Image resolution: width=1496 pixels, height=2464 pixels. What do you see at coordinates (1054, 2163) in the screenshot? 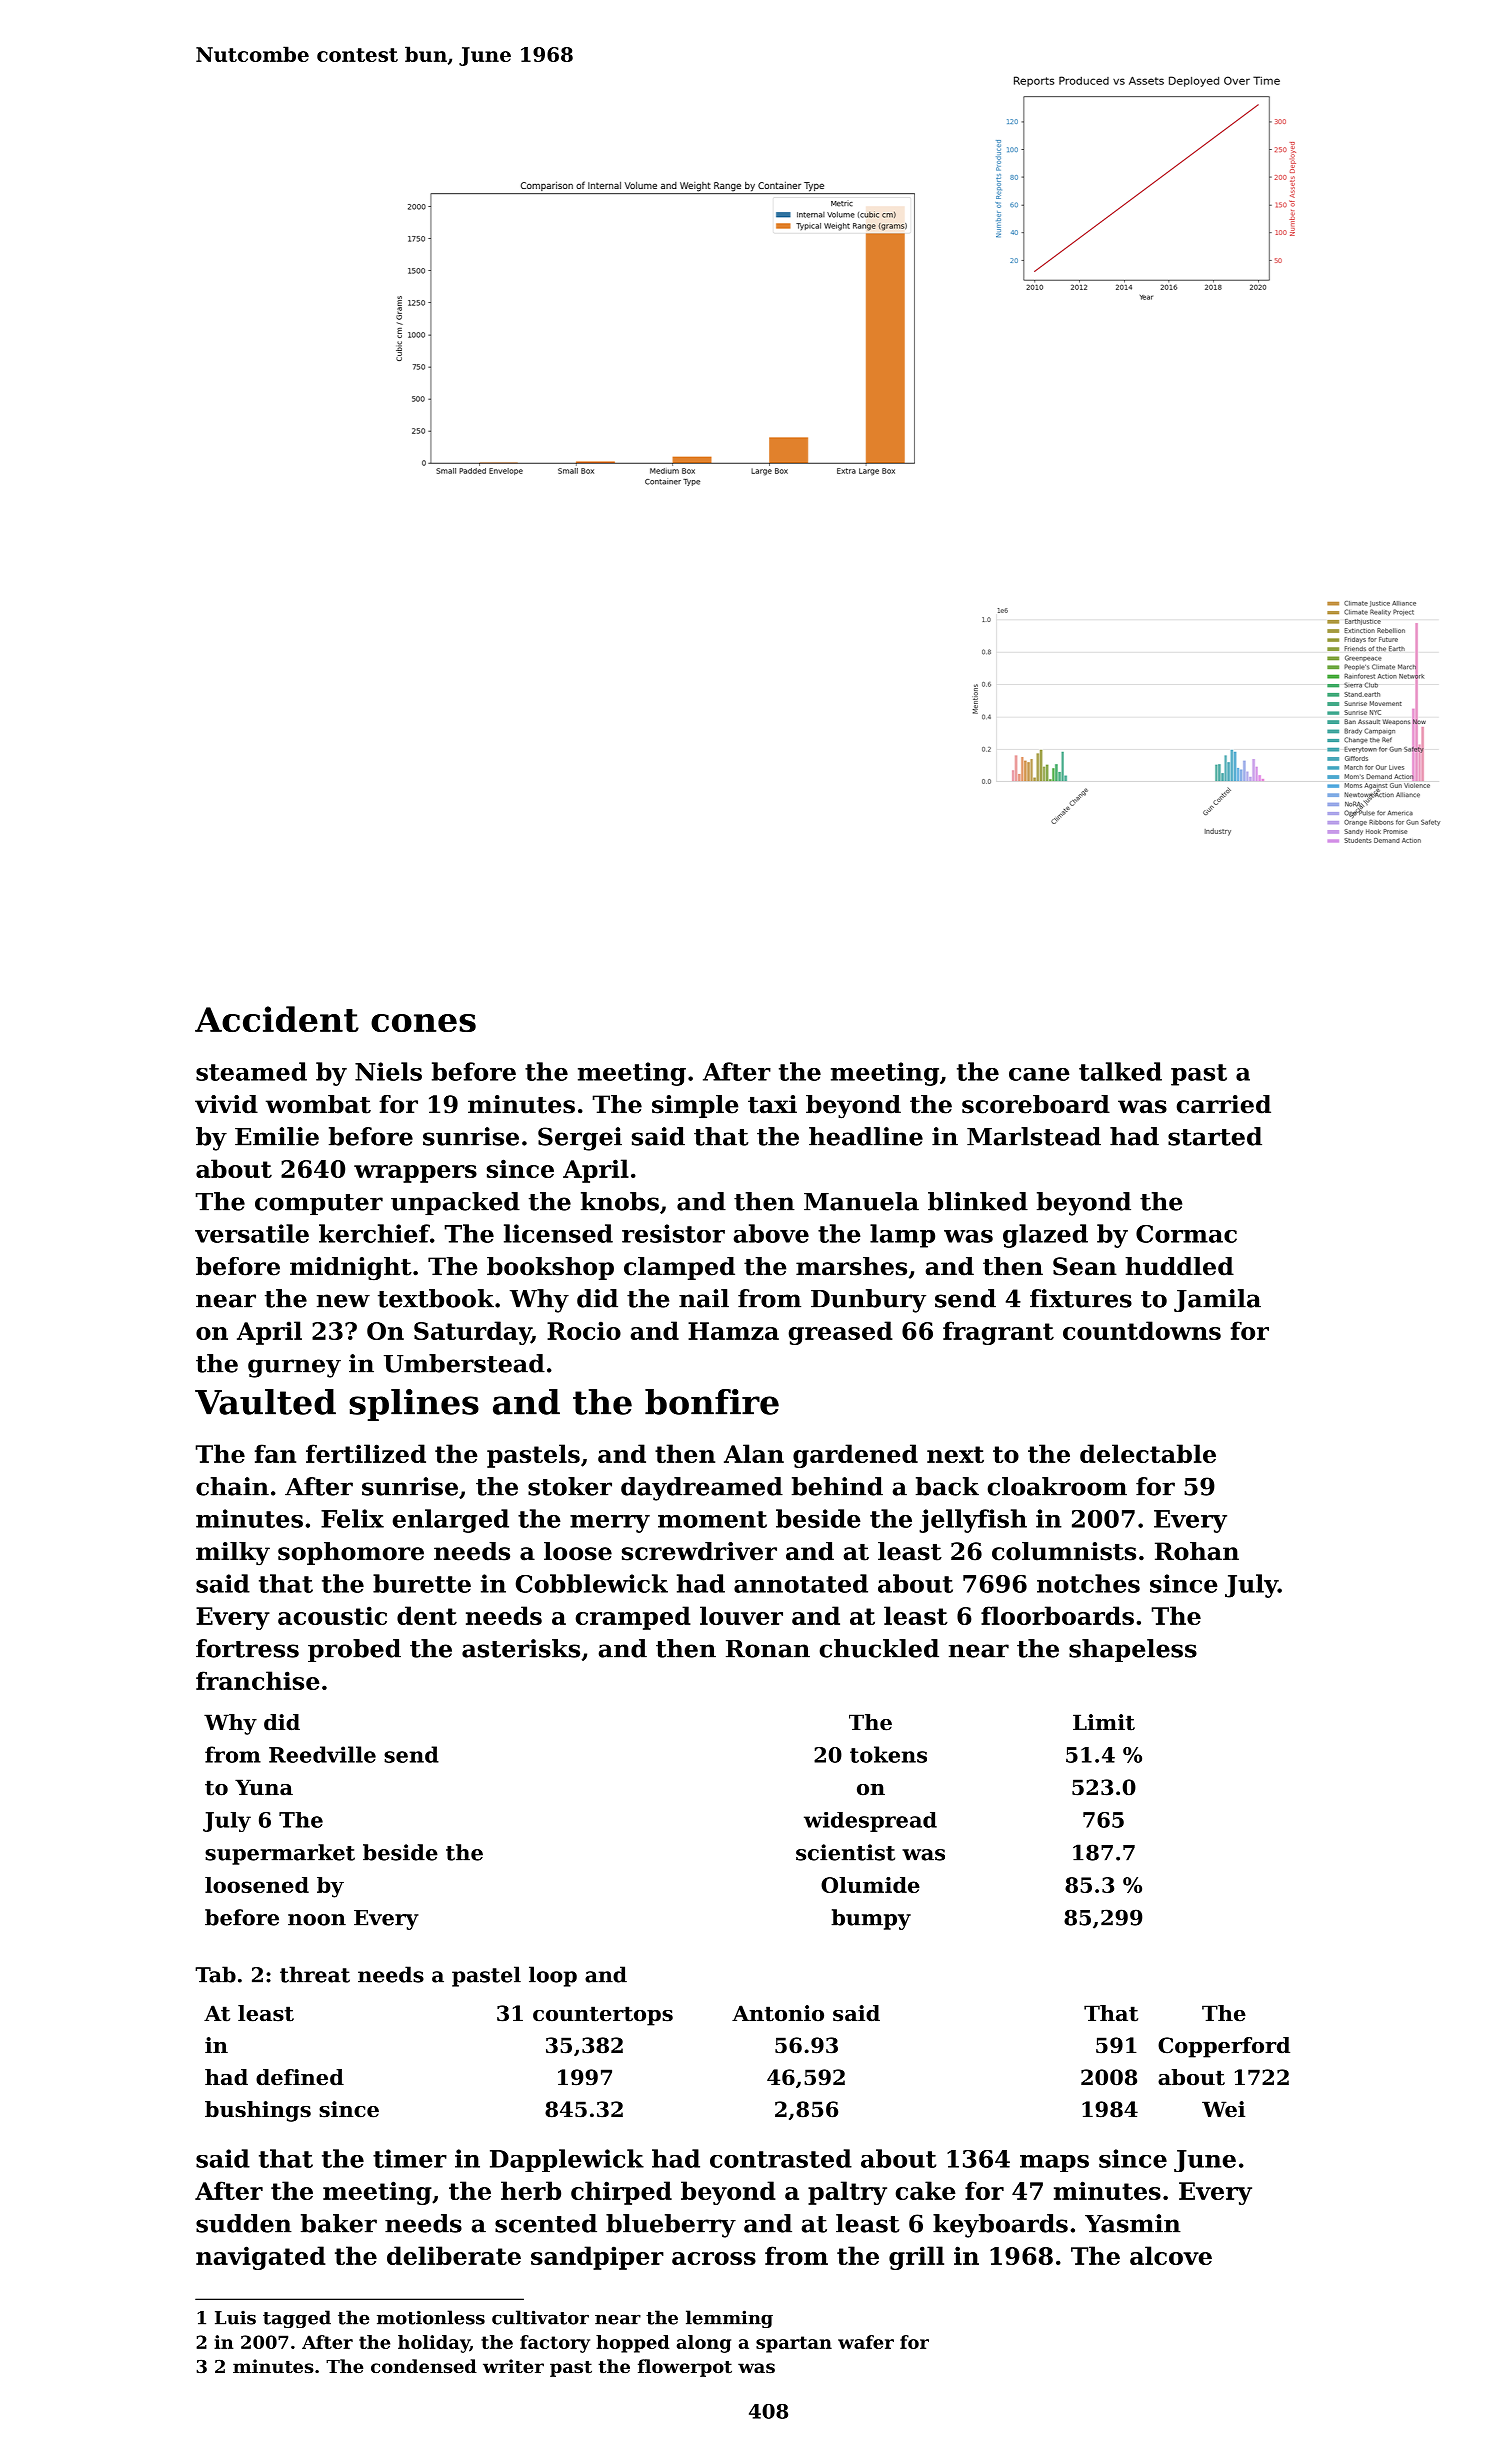
I see `maps` at bounding box center [1054, 2163].
